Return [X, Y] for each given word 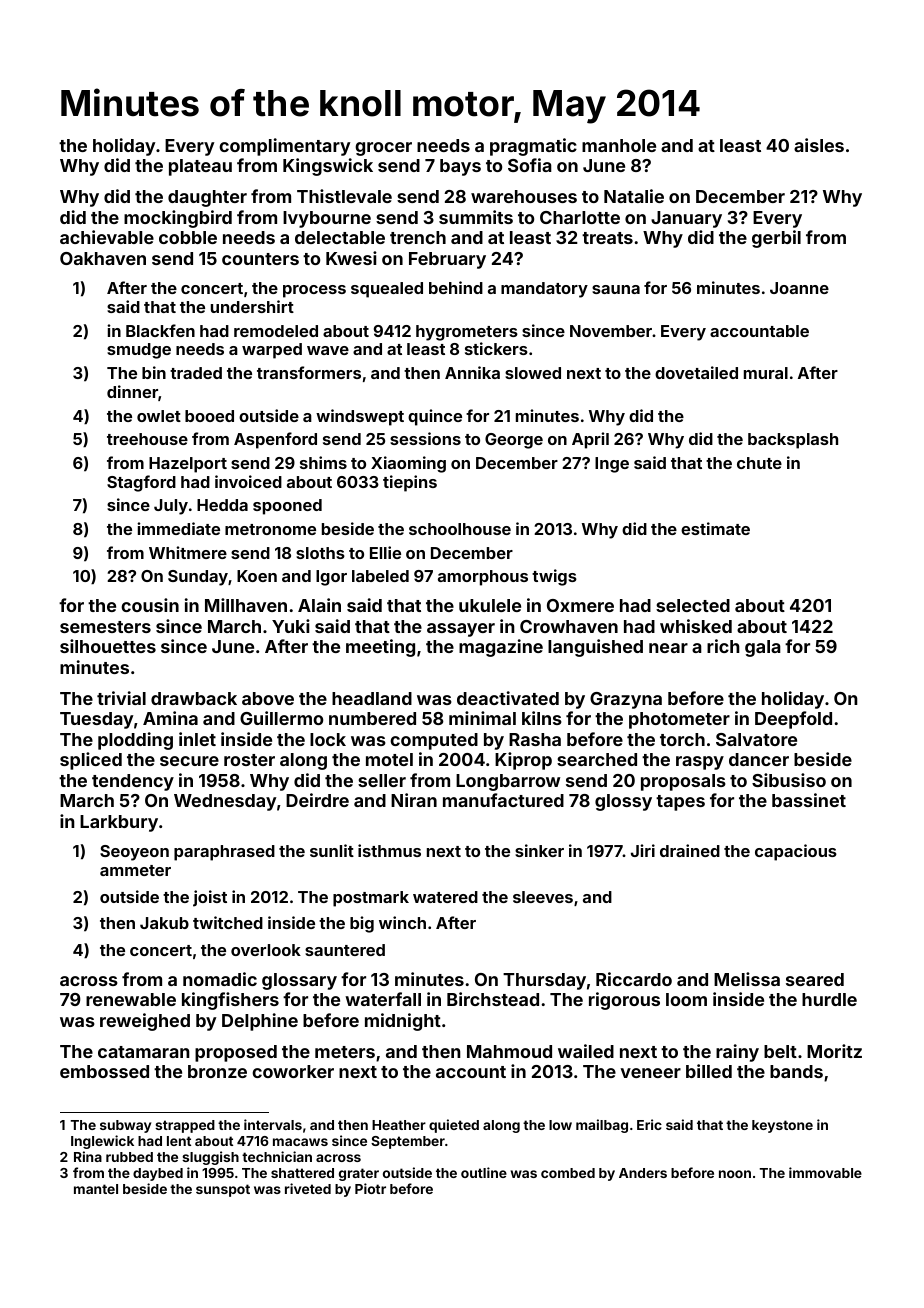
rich [723, 646]
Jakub [164, 923]
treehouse [147, 439]
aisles [819, 145]
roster [249, 760]
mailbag [602, 1126]
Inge [612, 465]
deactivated [508, 698]
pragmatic [533, 147]
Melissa [747, 979]
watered [445, 897]
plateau [200, 167]
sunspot [223, 1190]
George [514, 441]
